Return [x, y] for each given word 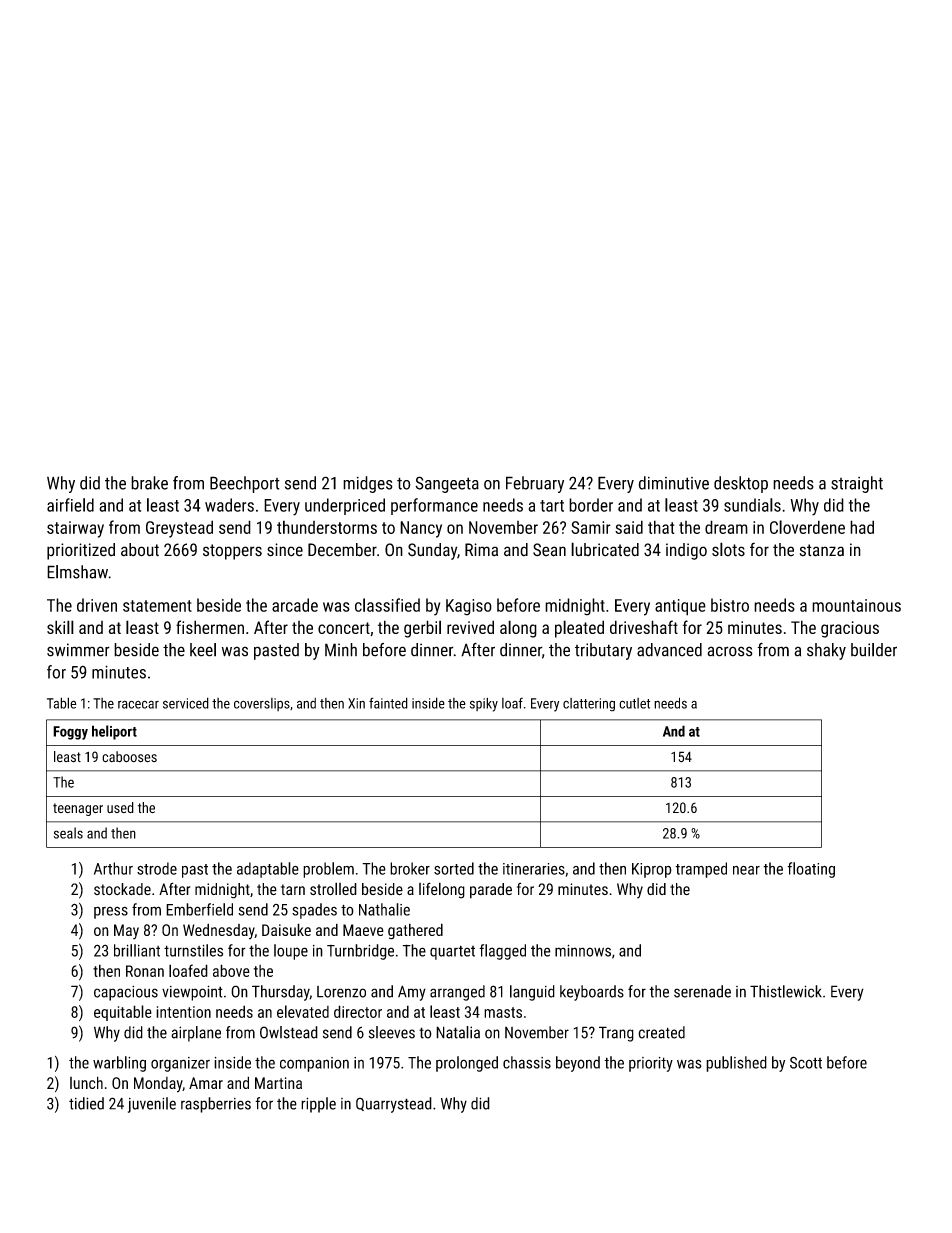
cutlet [634, 703]
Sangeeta [447, 484]
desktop [741, 484]
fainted [388, 703]
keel [203, 650]
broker [410, 868]
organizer [180, 1064]
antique [680, 607]
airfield [70, 505]
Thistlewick [786, 991]
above [231, 970]
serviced [186, 703]
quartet [452, 952]
